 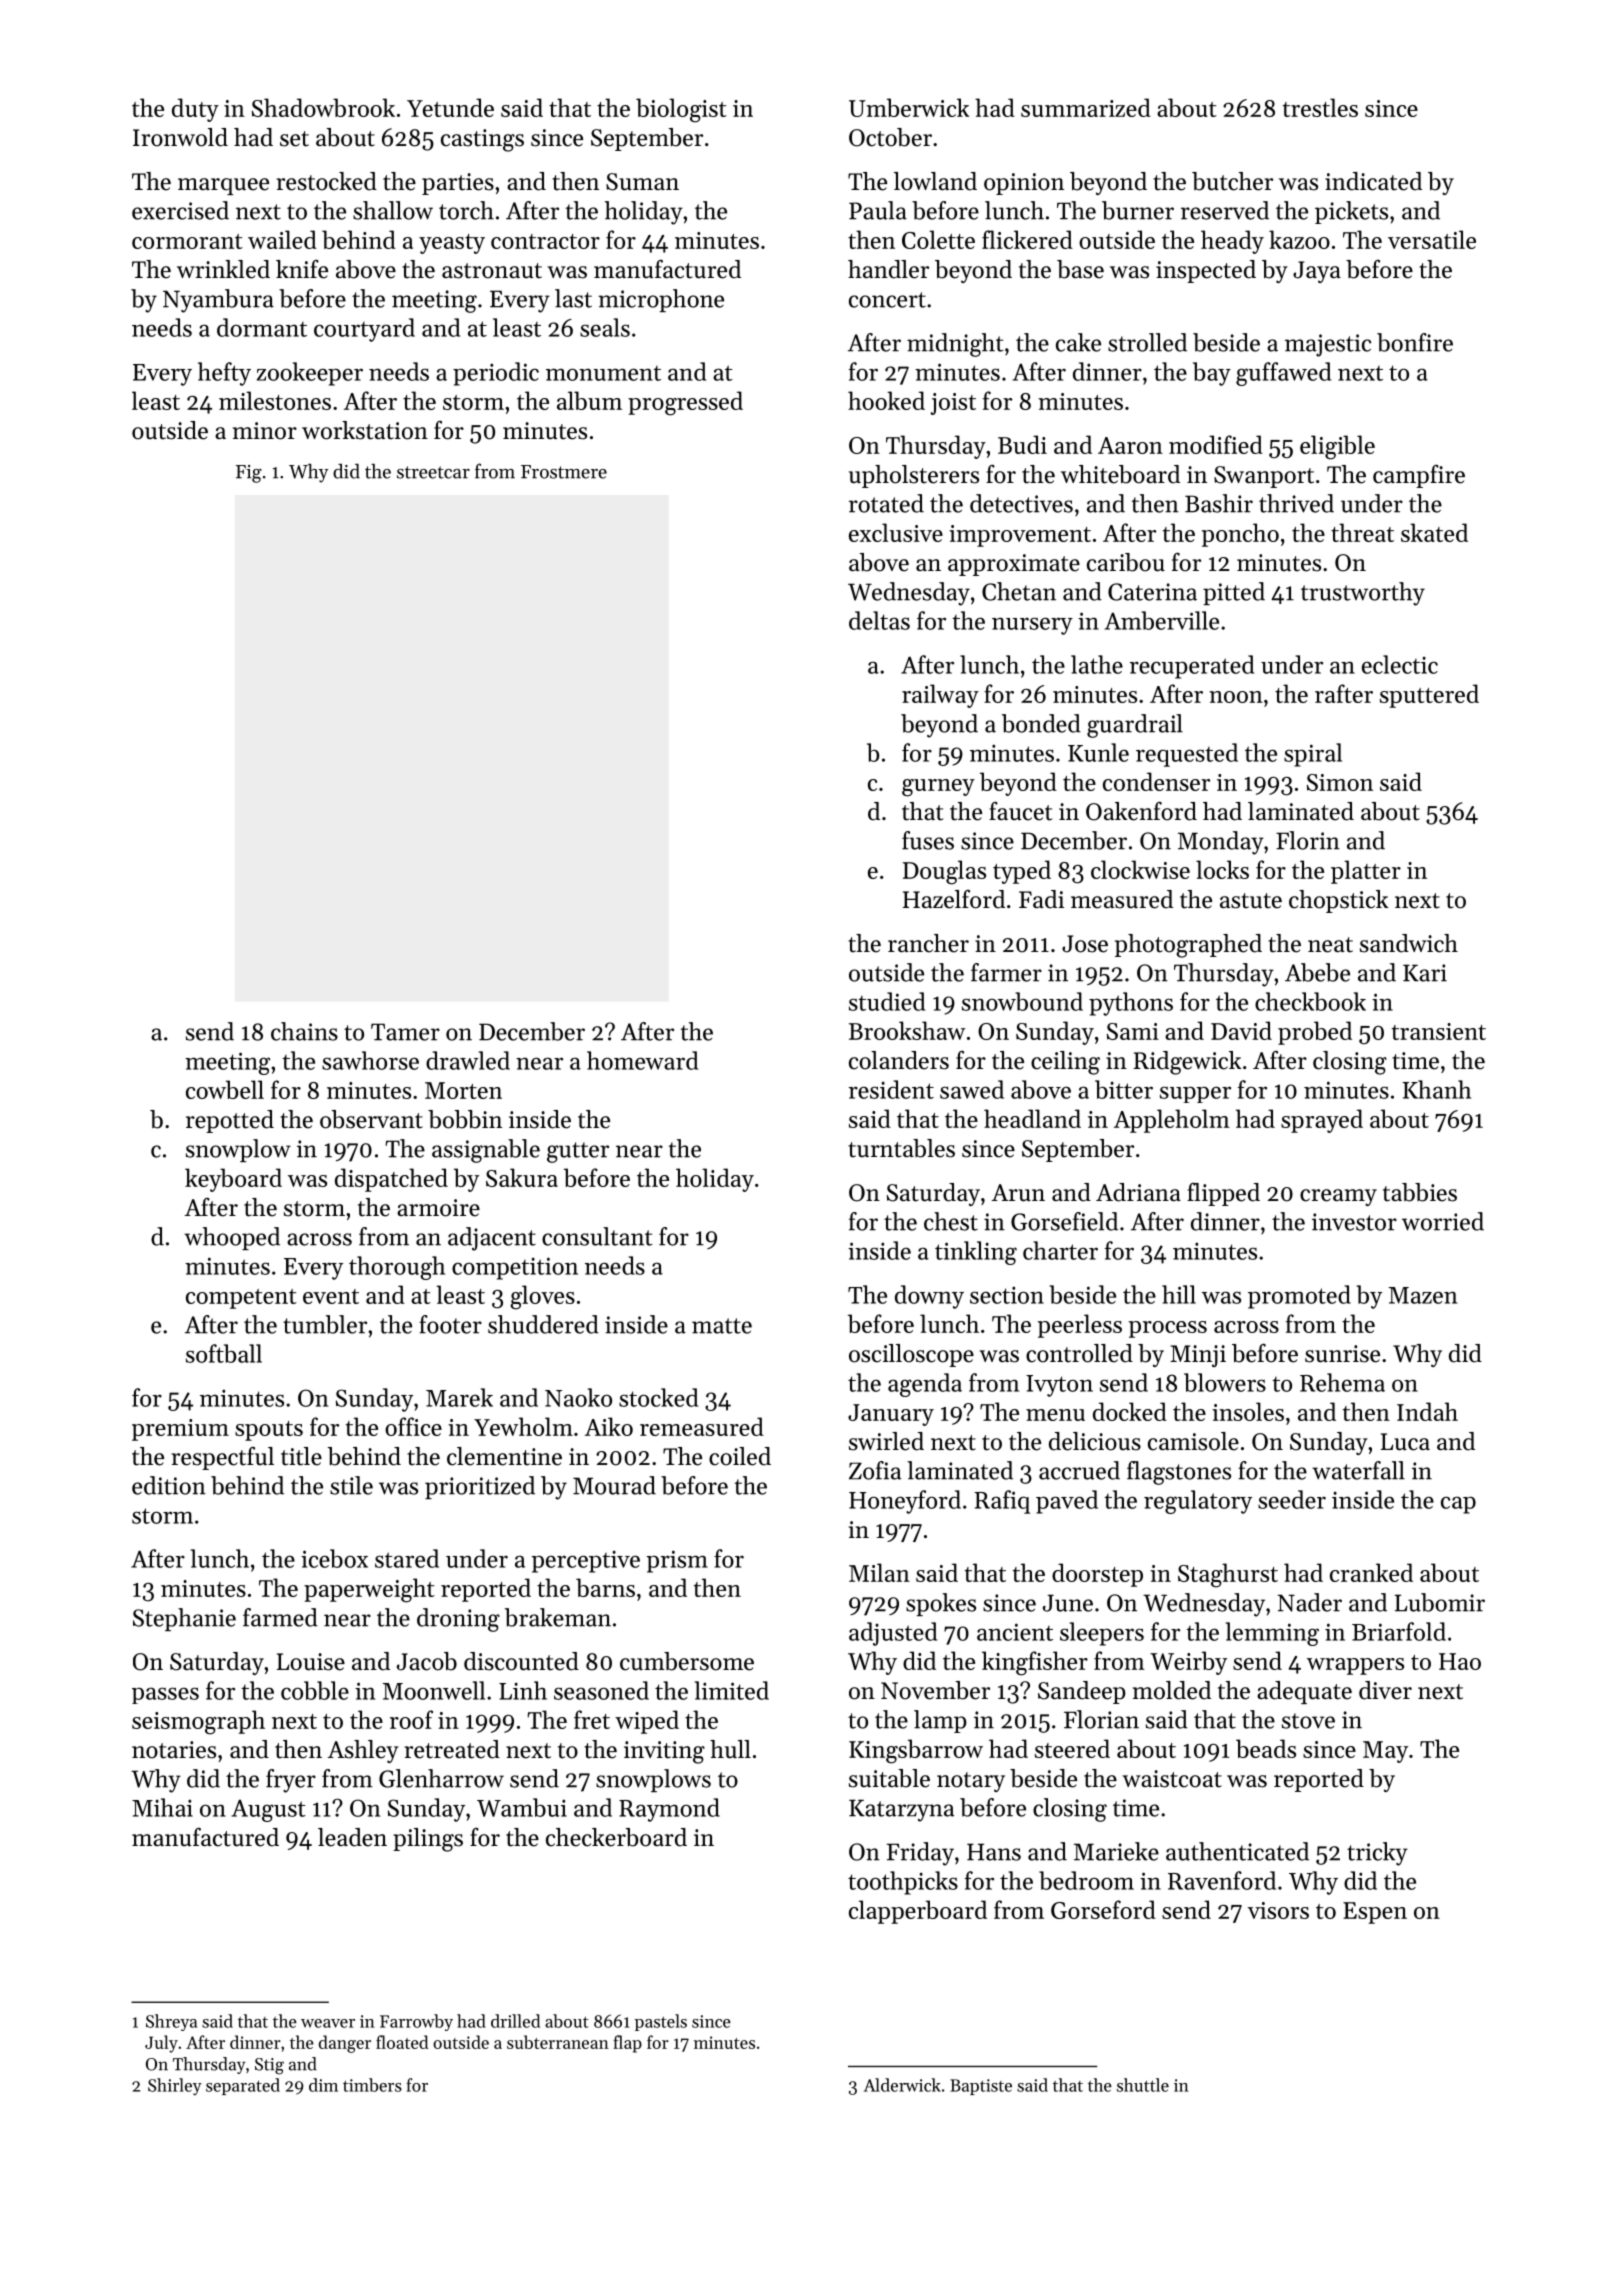 What do you see at coordinates (642, 182) in the page?
I see `Suman` at bounding box center [642, 182].
